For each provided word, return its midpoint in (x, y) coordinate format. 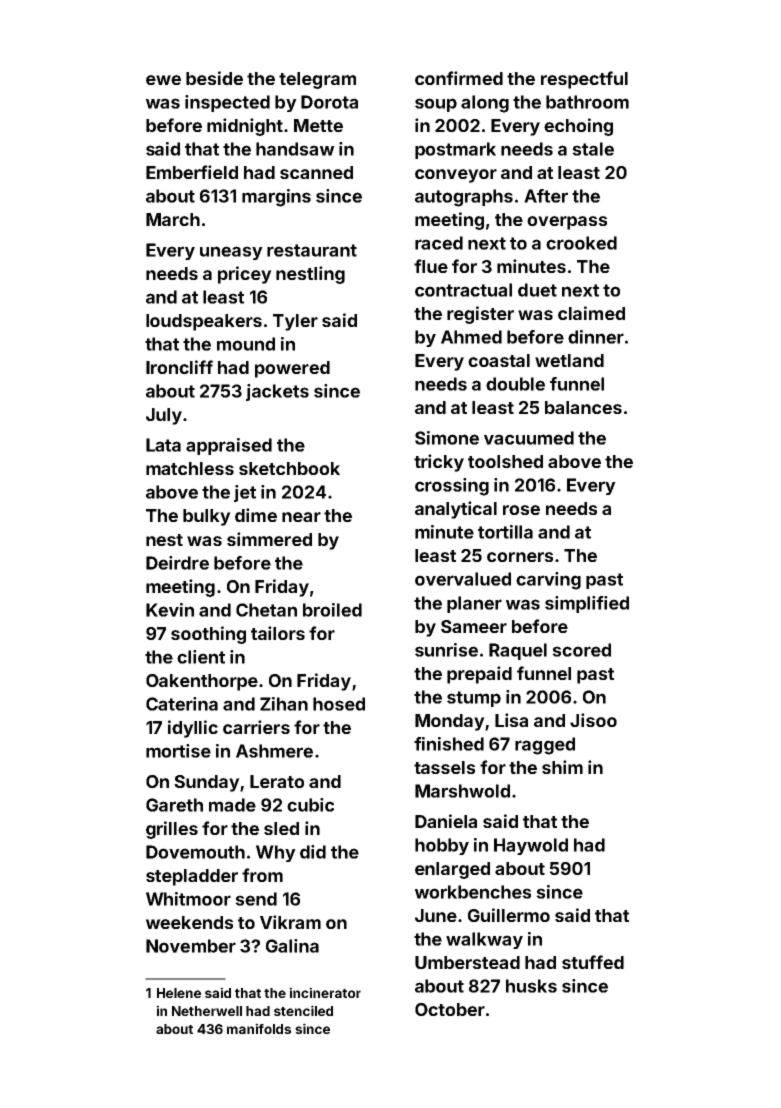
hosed (339, 704)
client (201, 657)
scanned (316, 172)
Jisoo (593, 720)
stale (593, 149)
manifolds (259, 1028)
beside (214, 78)
